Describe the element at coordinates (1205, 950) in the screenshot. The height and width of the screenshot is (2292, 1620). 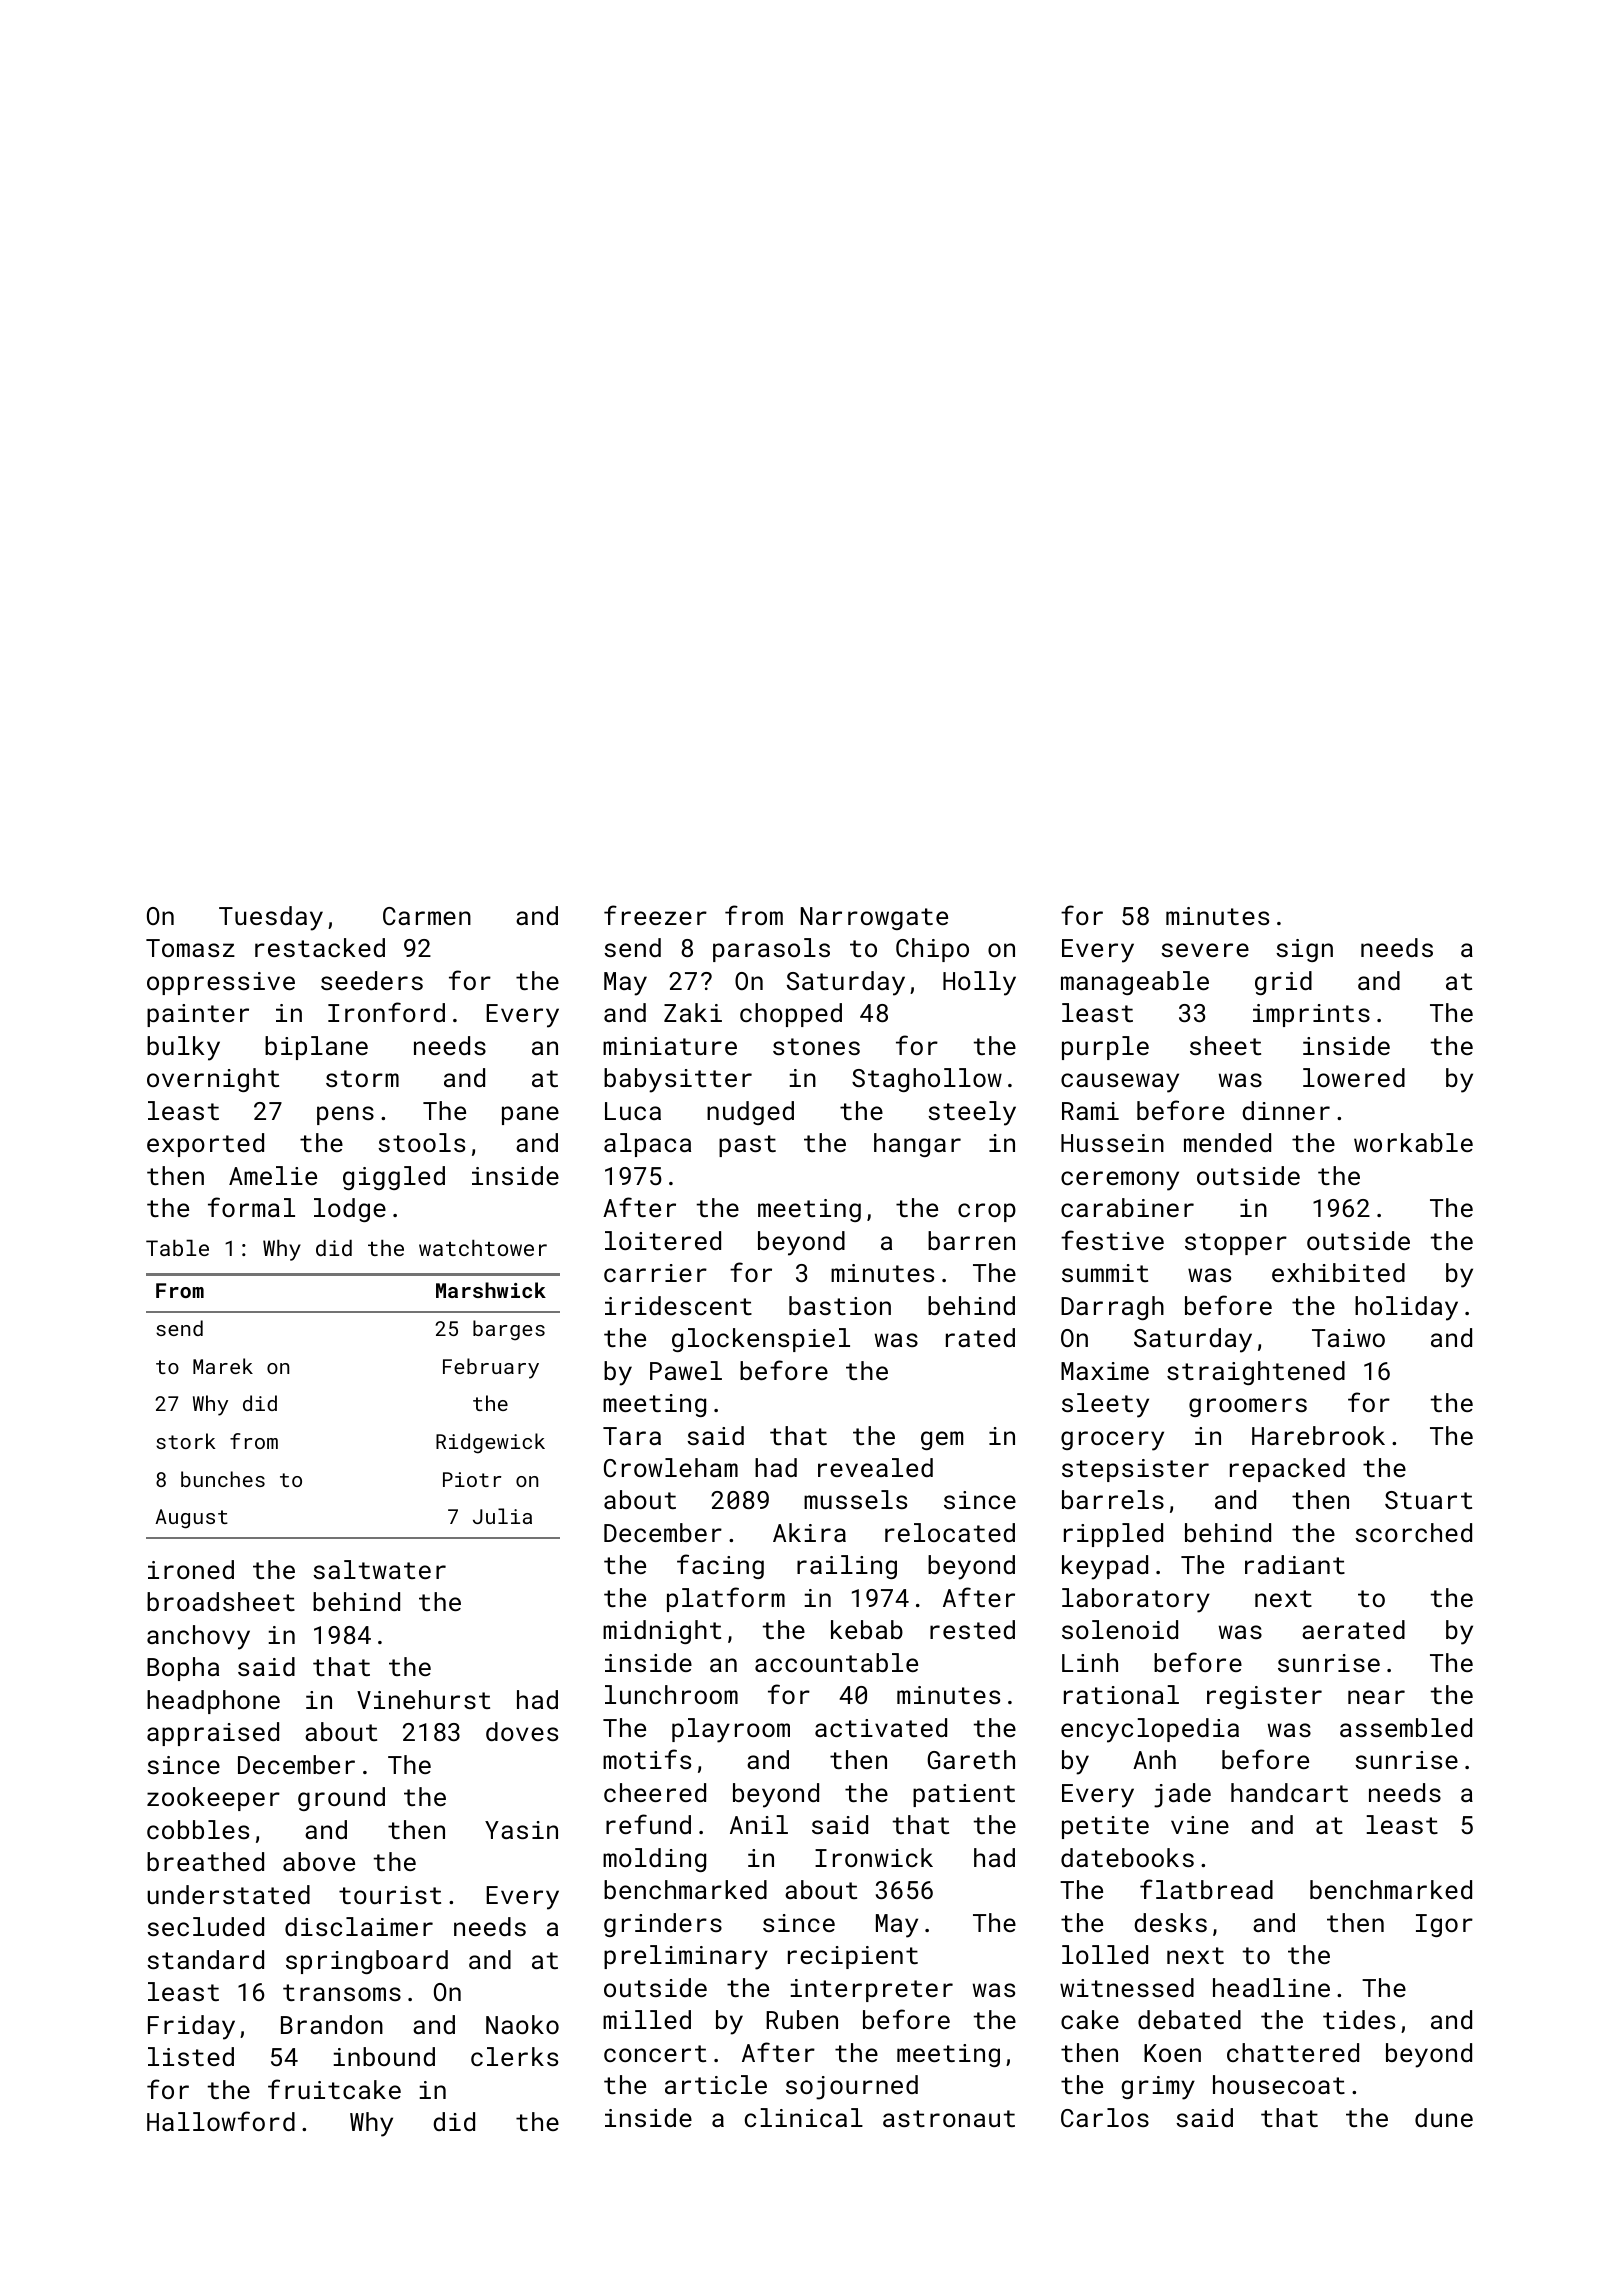
I see `severe` at that location.
